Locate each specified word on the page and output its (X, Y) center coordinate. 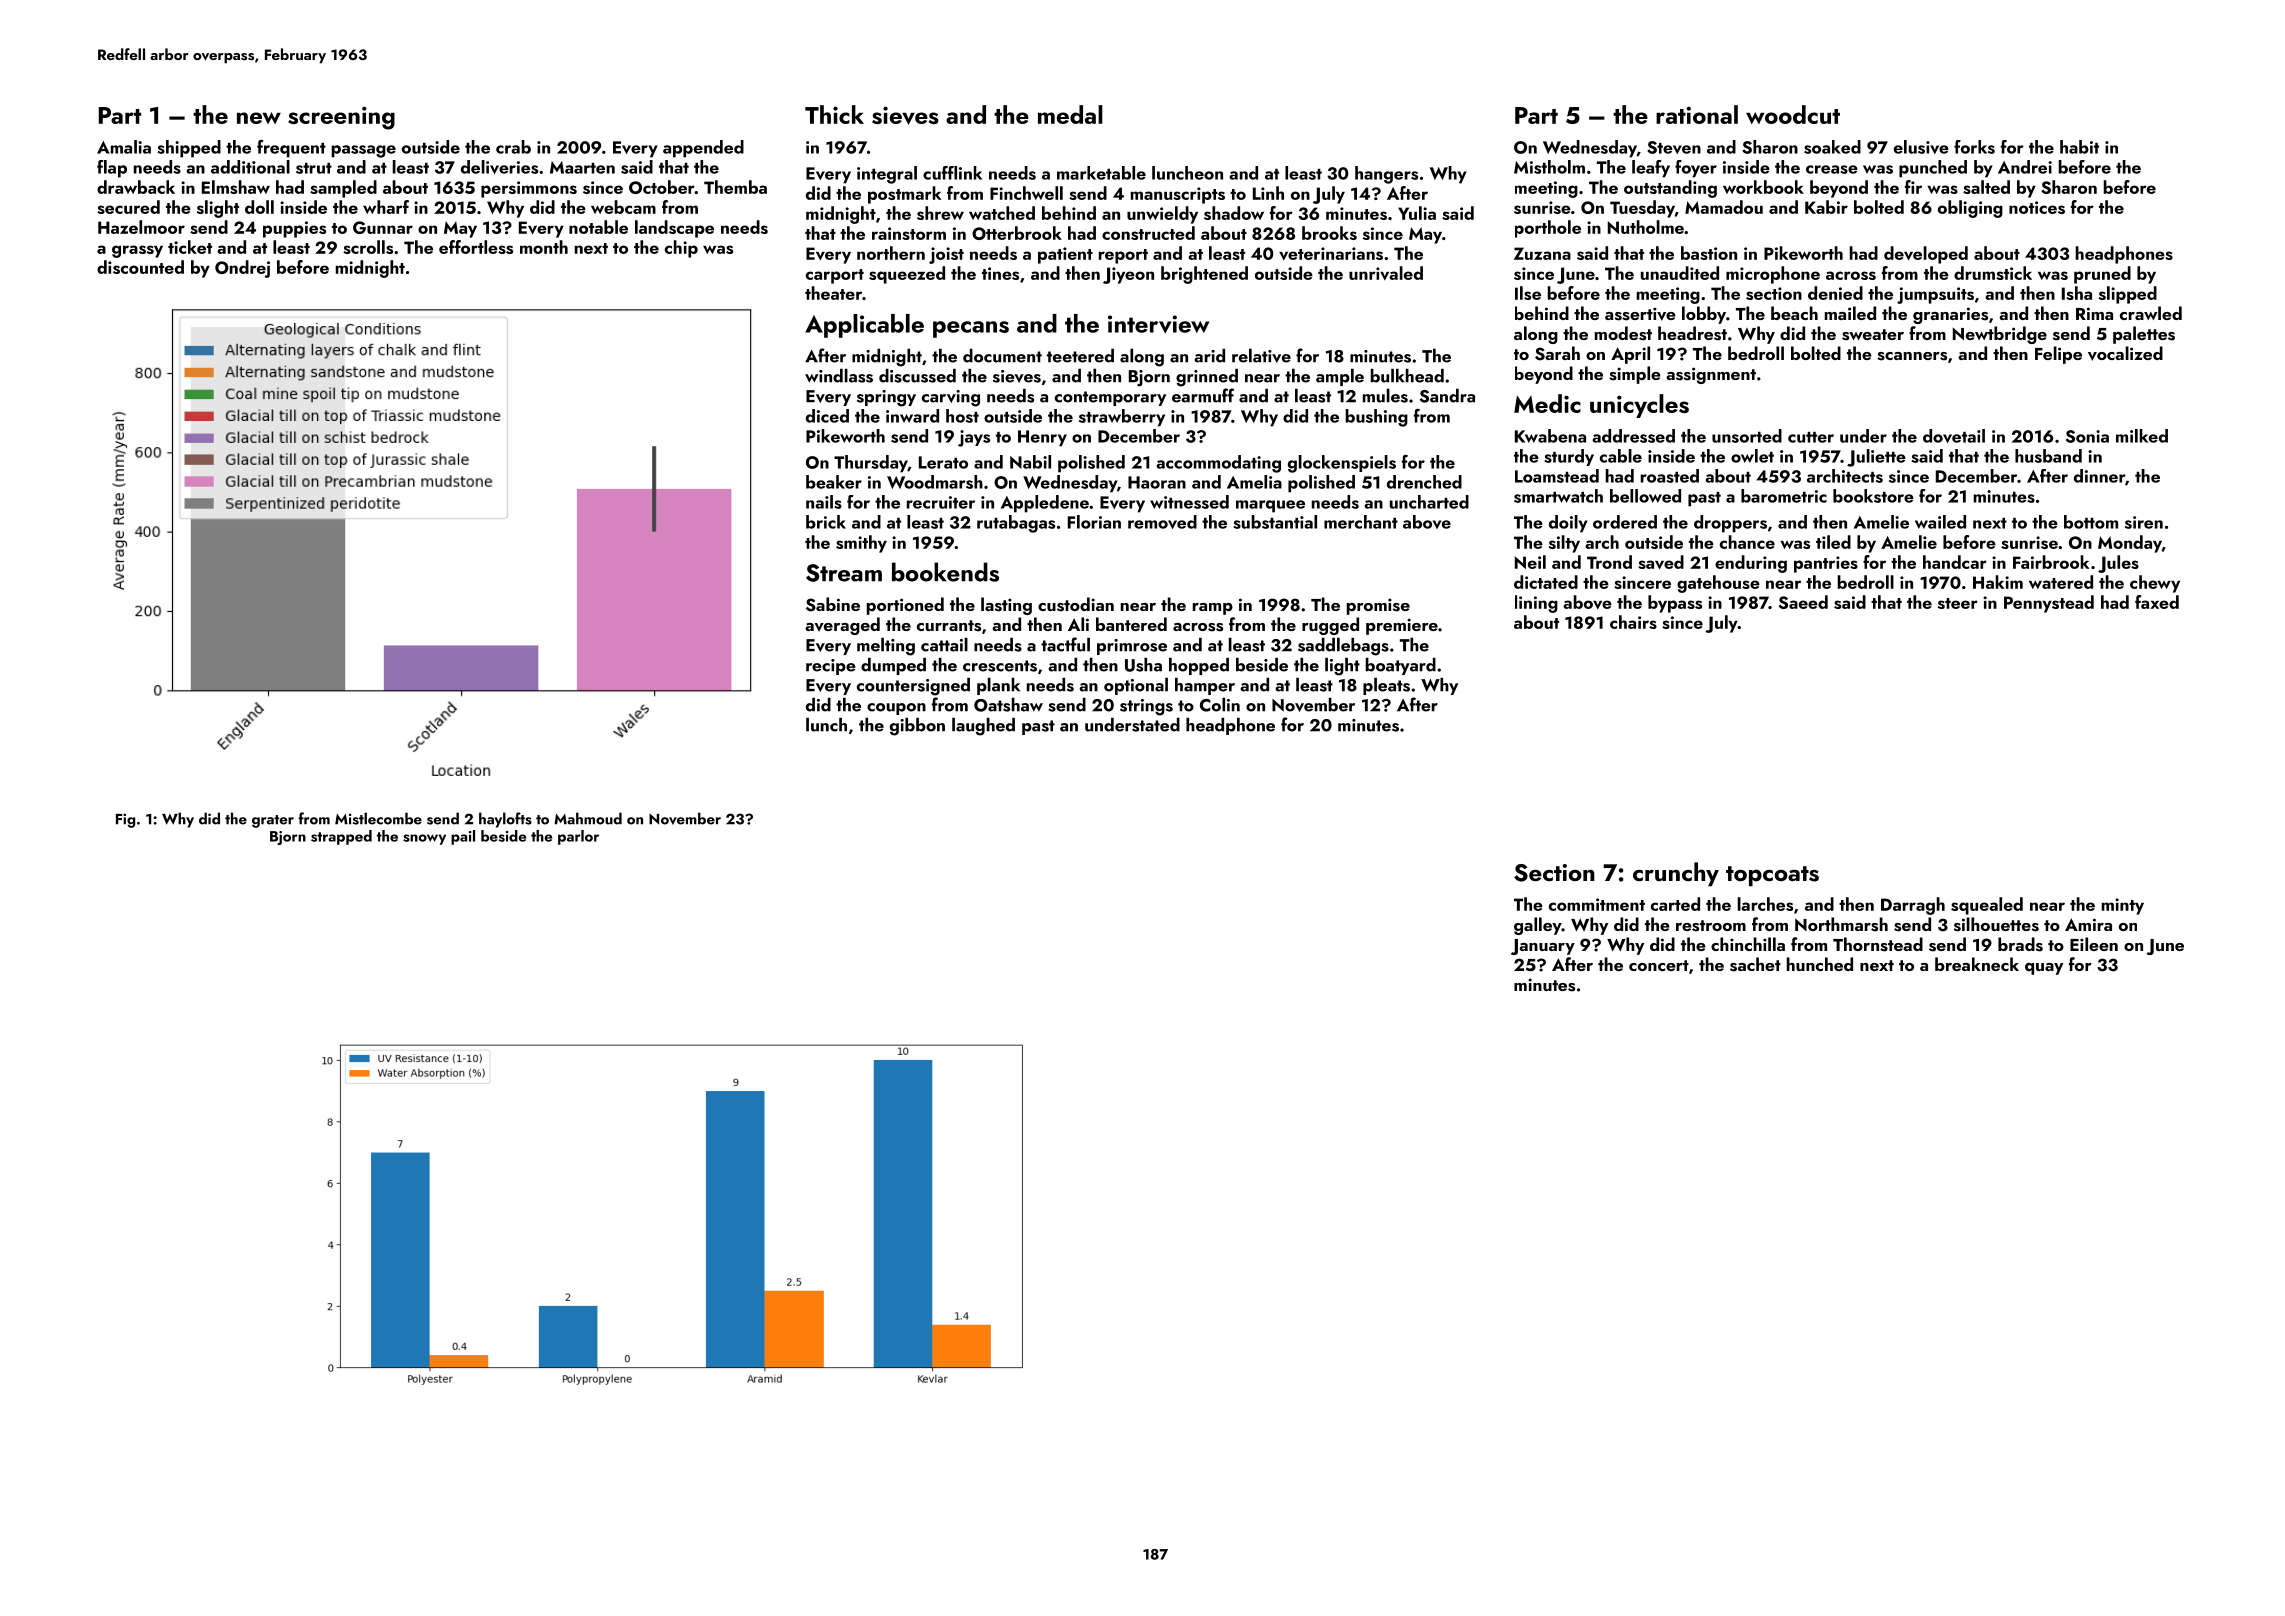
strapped (341, 837)
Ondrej (242, 269)
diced (827, 416)
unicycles (1639, 406)
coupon (896, 709)
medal (1070, 114)
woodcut (1793, 114)
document (1002, 356)
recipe (831, 667)
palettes (2144, 335)
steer (1958, 603)
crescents (1000, 666)
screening (341, 118)
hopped (1199, 666)
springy (886, 398)
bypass (1675, 604)
